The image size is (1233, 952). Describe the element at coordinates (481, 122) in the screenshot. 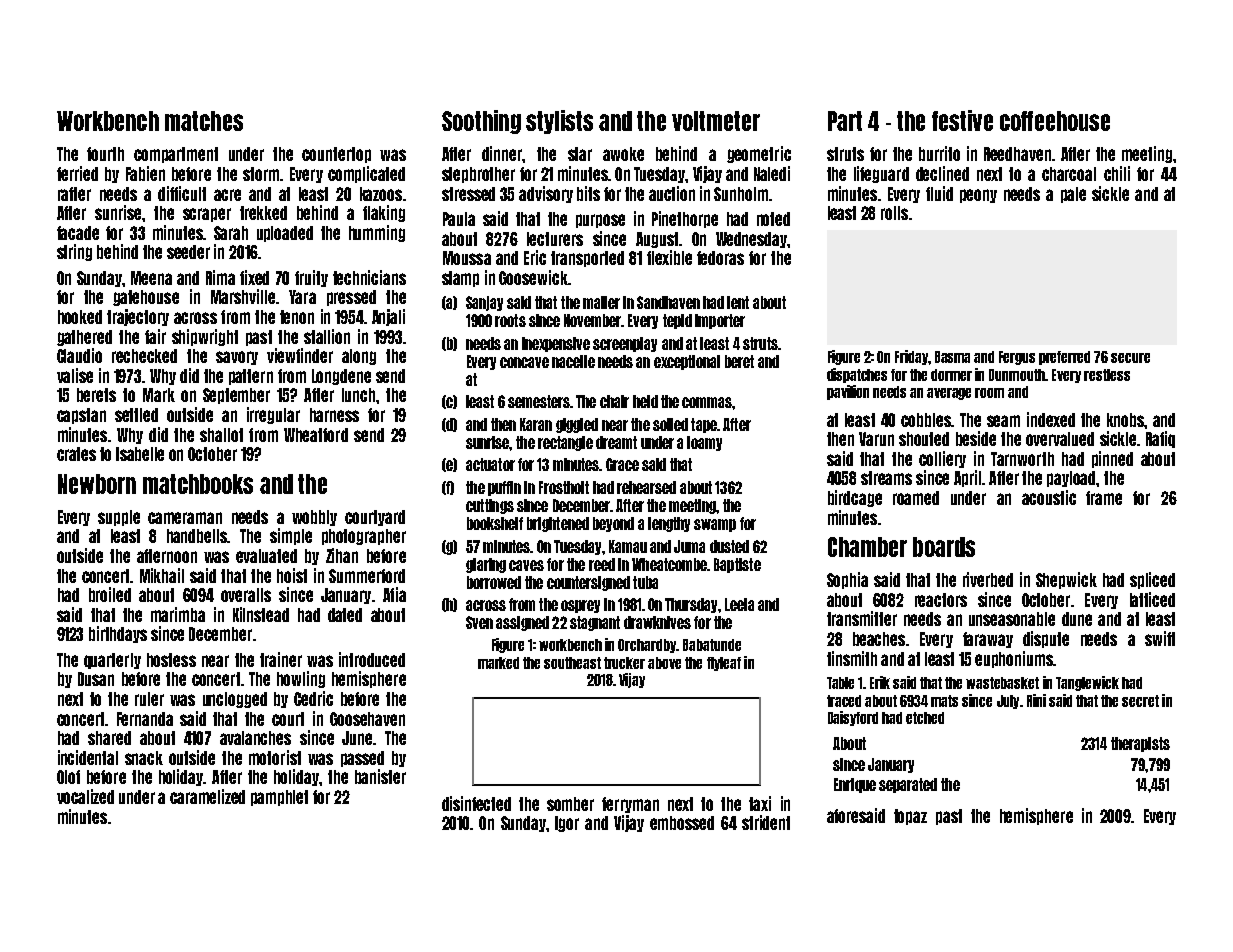

I see `Soothing` at that location.
